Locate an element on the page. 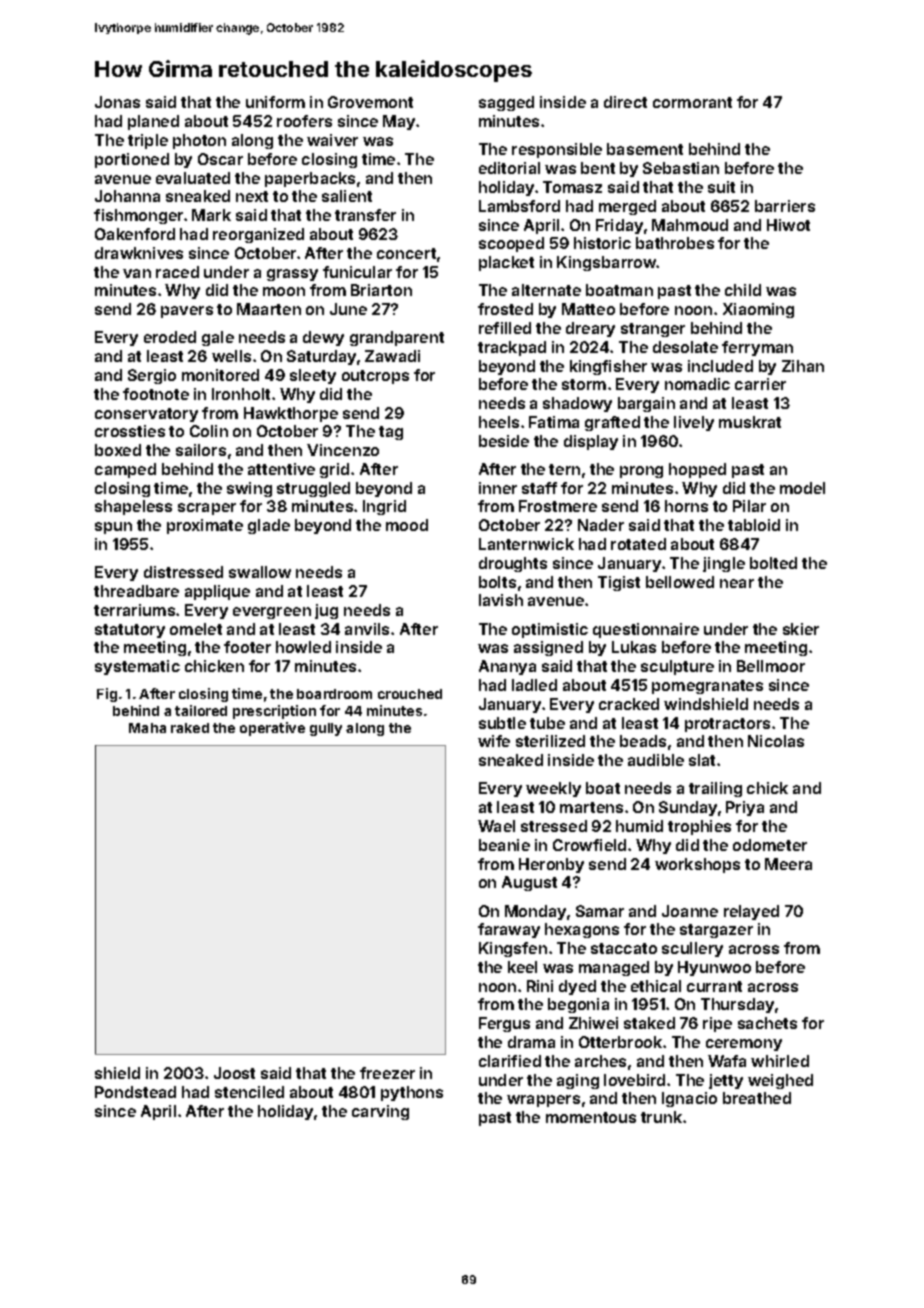 The width and height of the image is (924, 1308). portioned is located at coordinates (132, 160).
